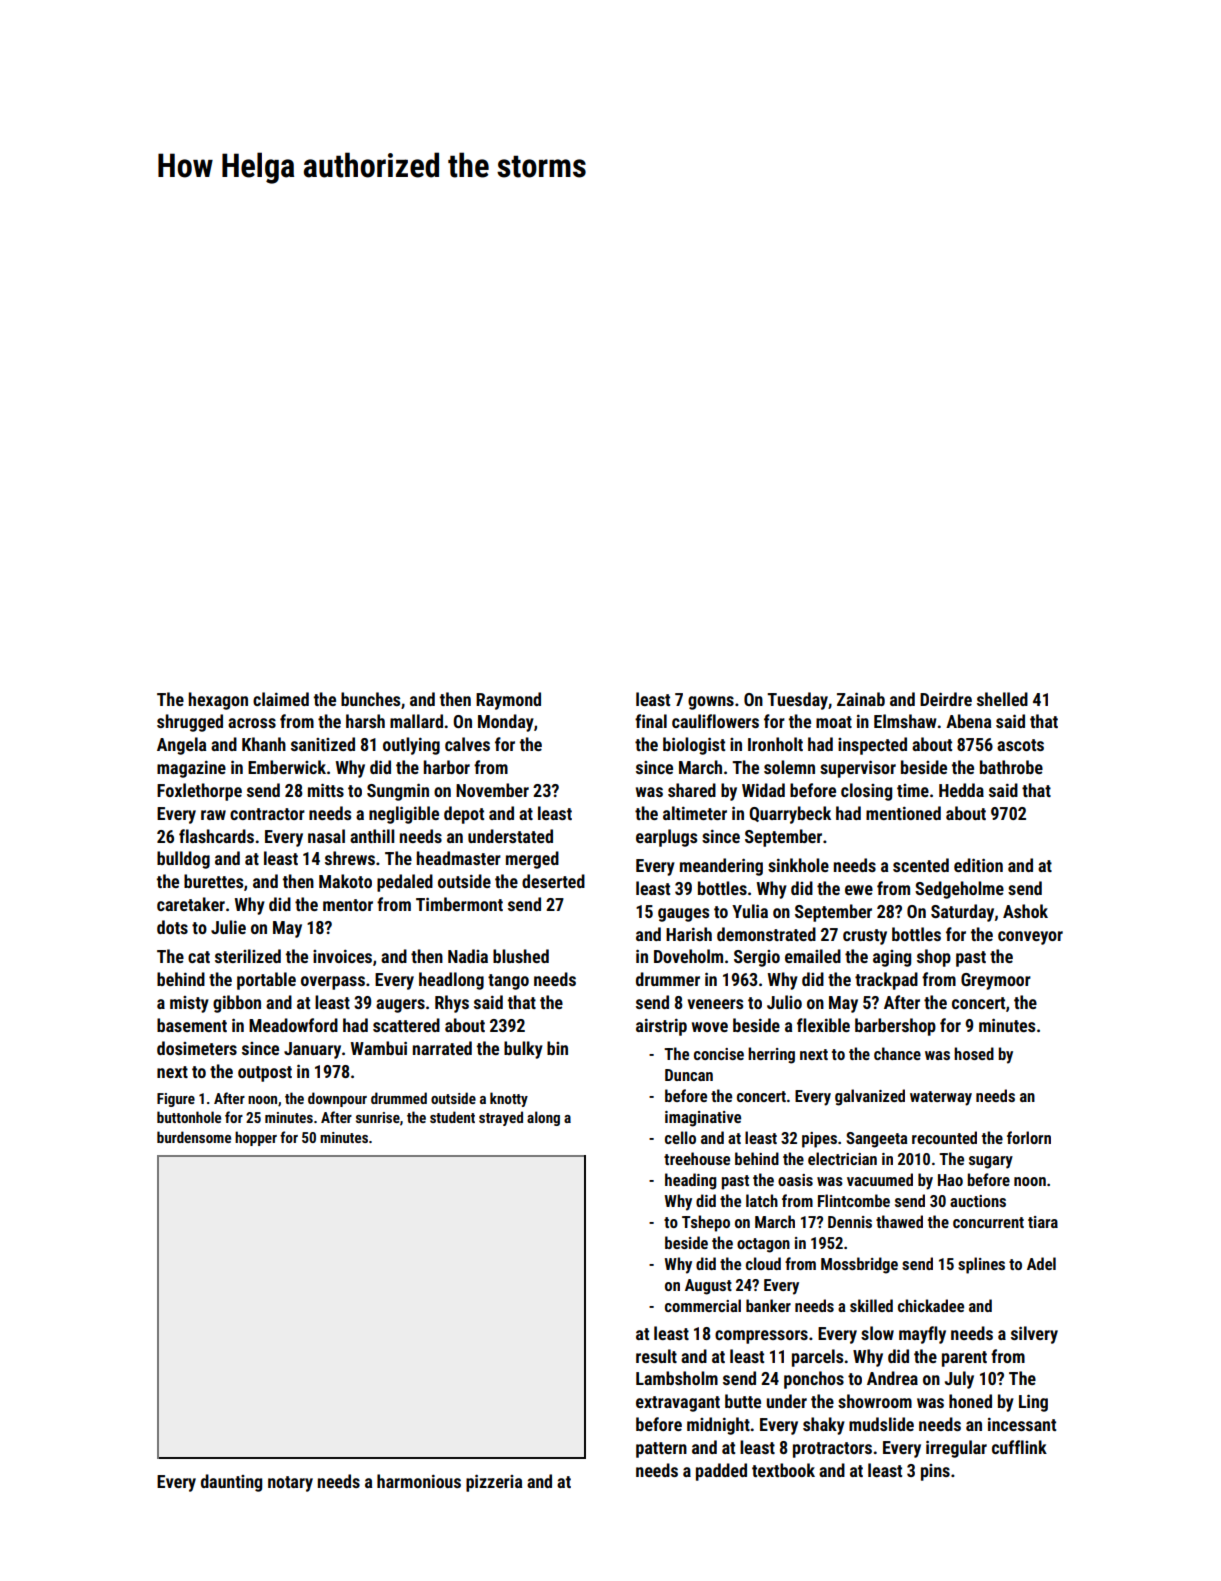 The width and height of the screenshot is (1221, 1581). What do you see at coordinates (661, 1450) in the screenshot?
I see `pattern` at bounding box center [661, 1450].
